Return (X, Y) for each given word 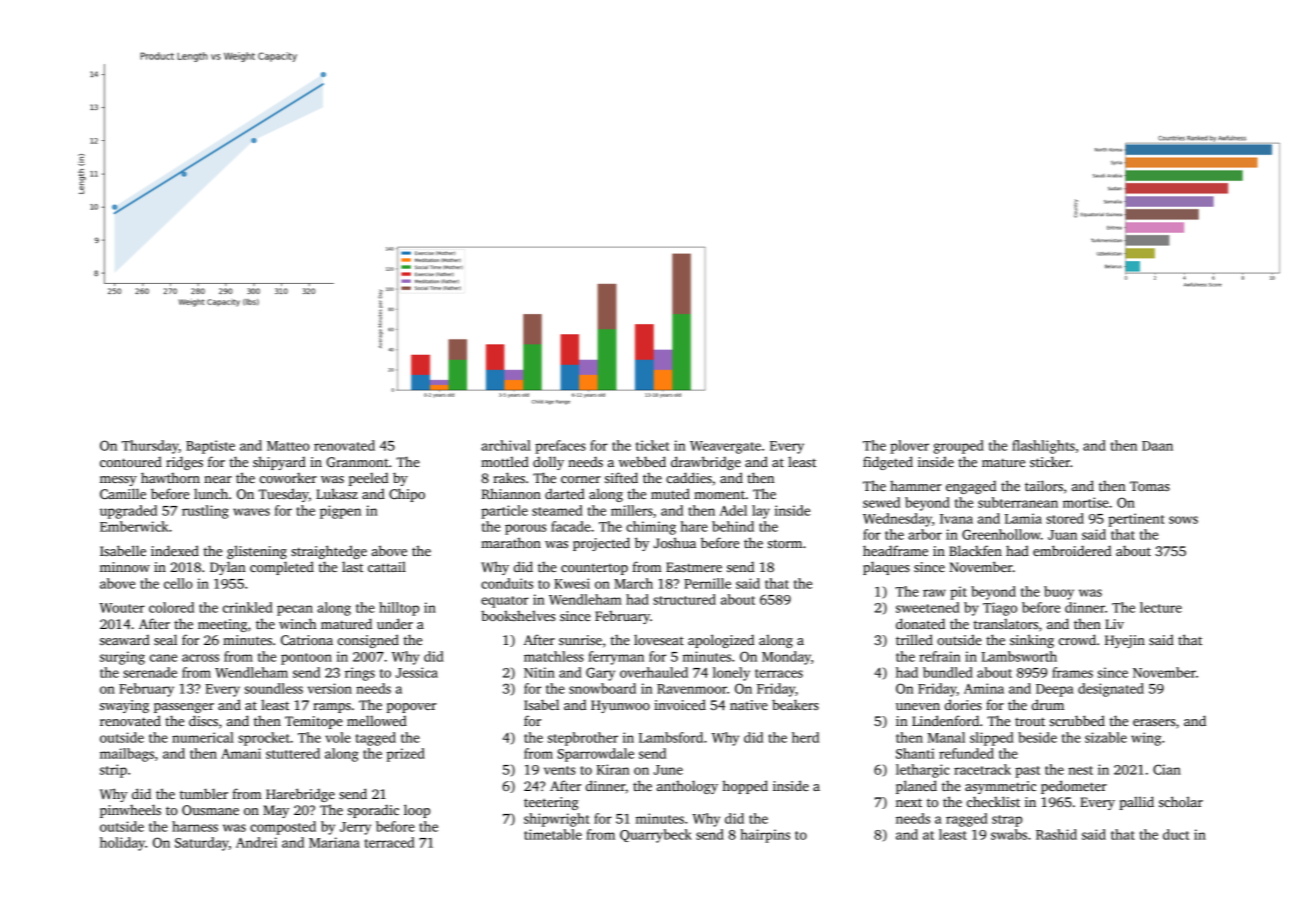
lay (761, 512)
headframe (895, 550)
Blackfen (975, 550)
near (218, 479)
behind (733, 526)
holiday (122, 844)
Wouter (122, 608)
